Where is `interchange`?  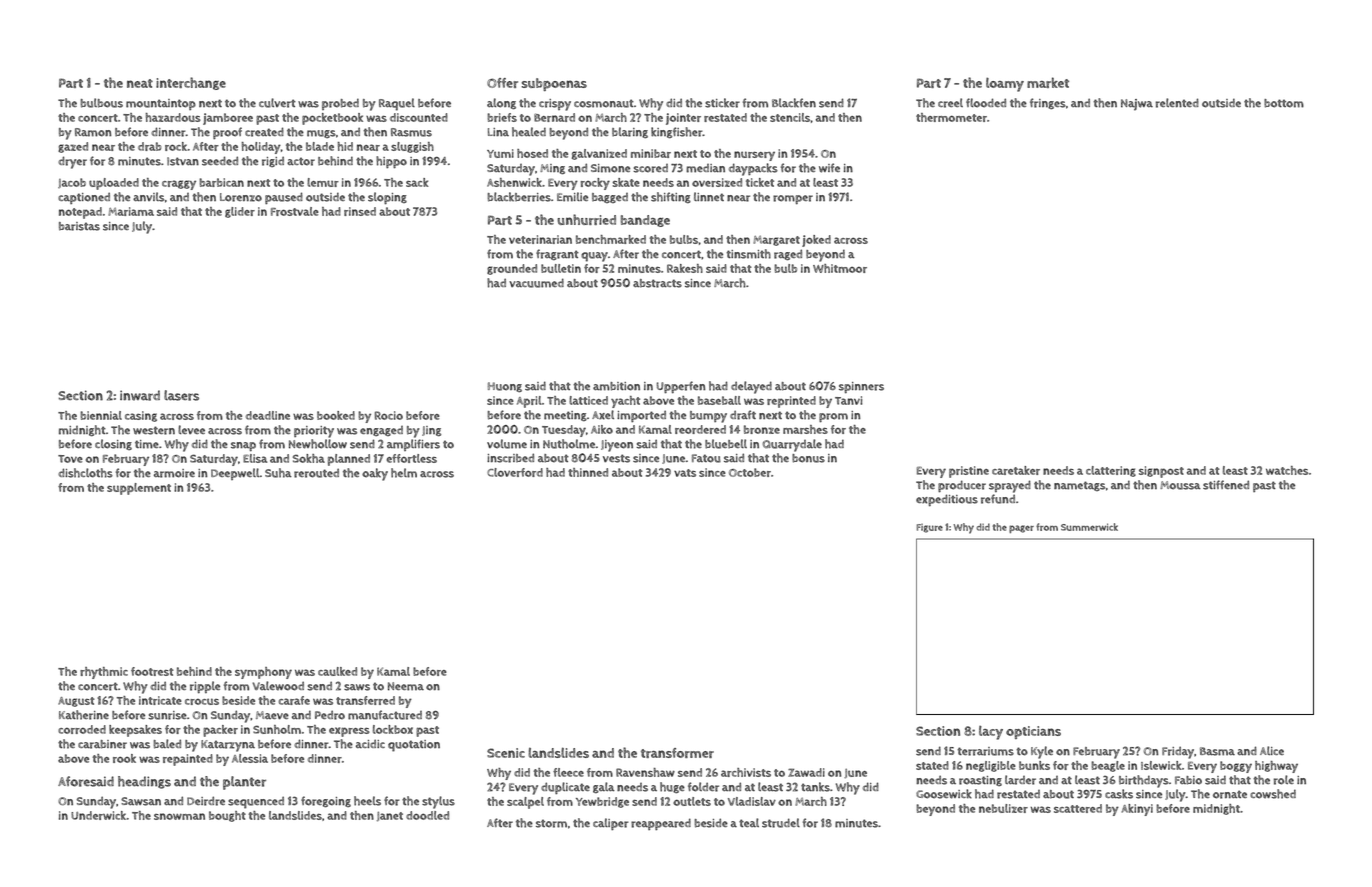 interchange is located at coordinates (191, 83).
